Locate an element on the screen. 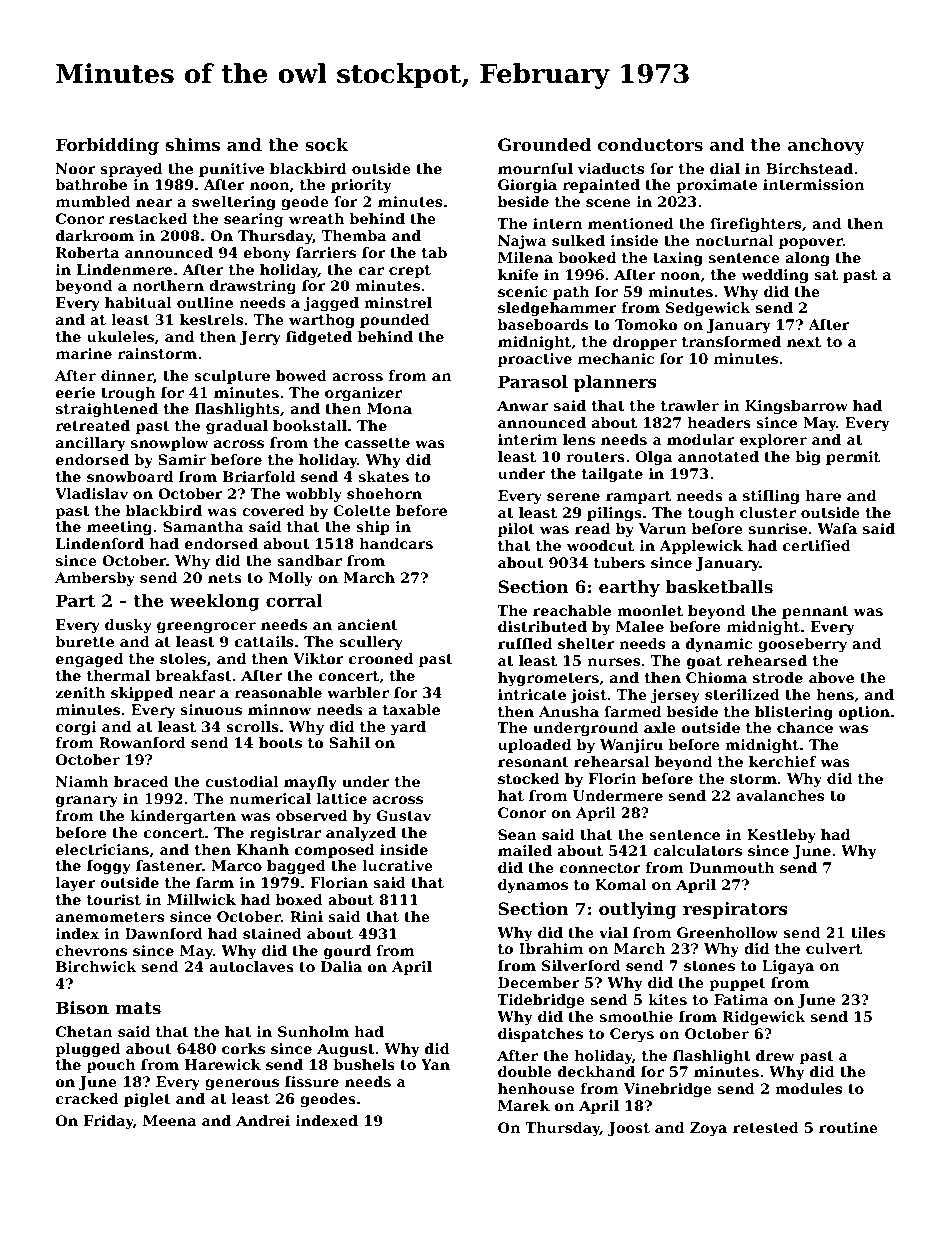 Image resolution: width=952 pixels, height=1233 pixels. shims is located at coordinates (193, 144).
